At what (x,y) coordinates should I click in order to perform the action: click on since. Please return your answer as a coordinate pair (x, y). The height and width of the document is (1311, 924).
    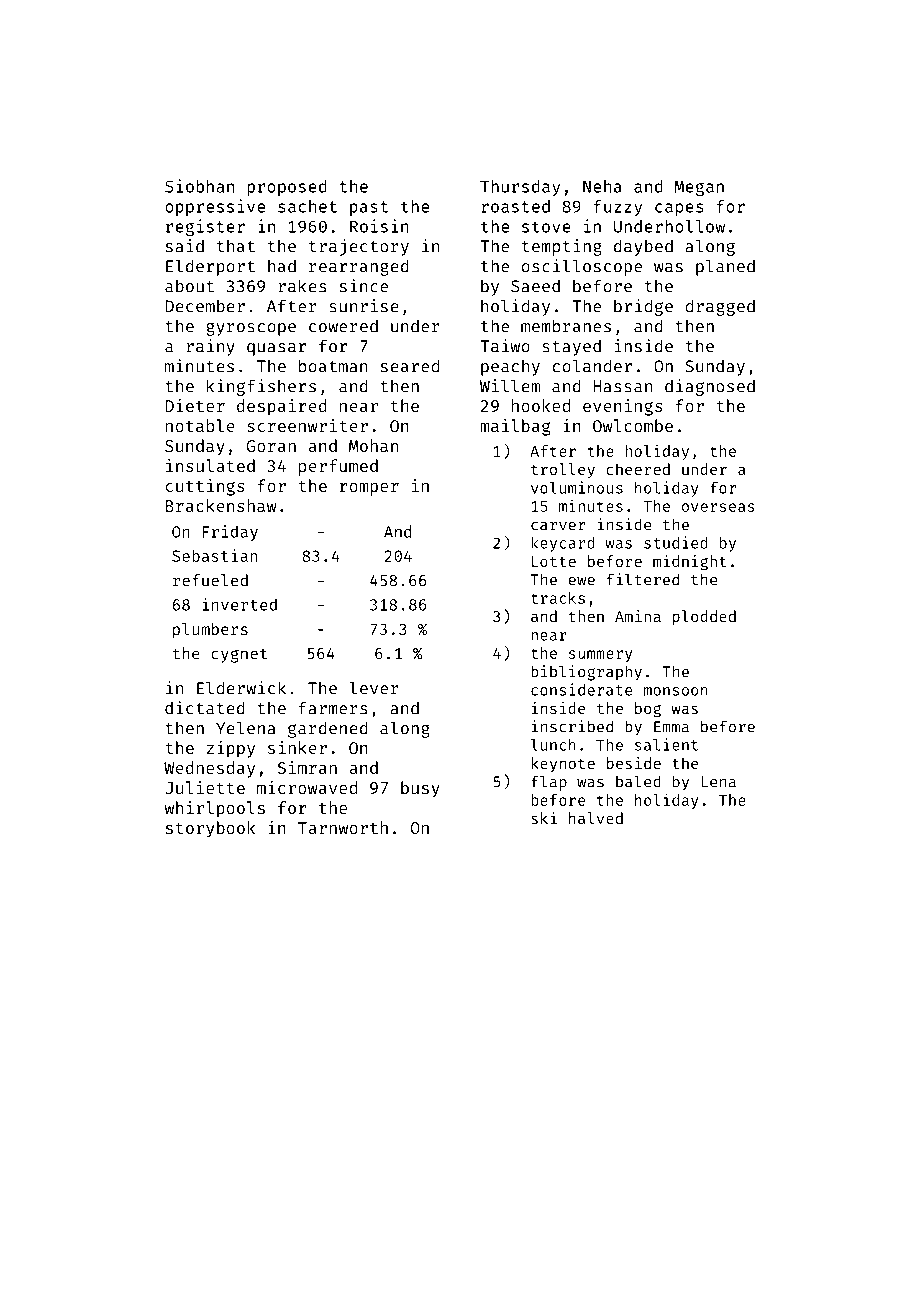
    Looking at the image, I should click on (364, 286).
